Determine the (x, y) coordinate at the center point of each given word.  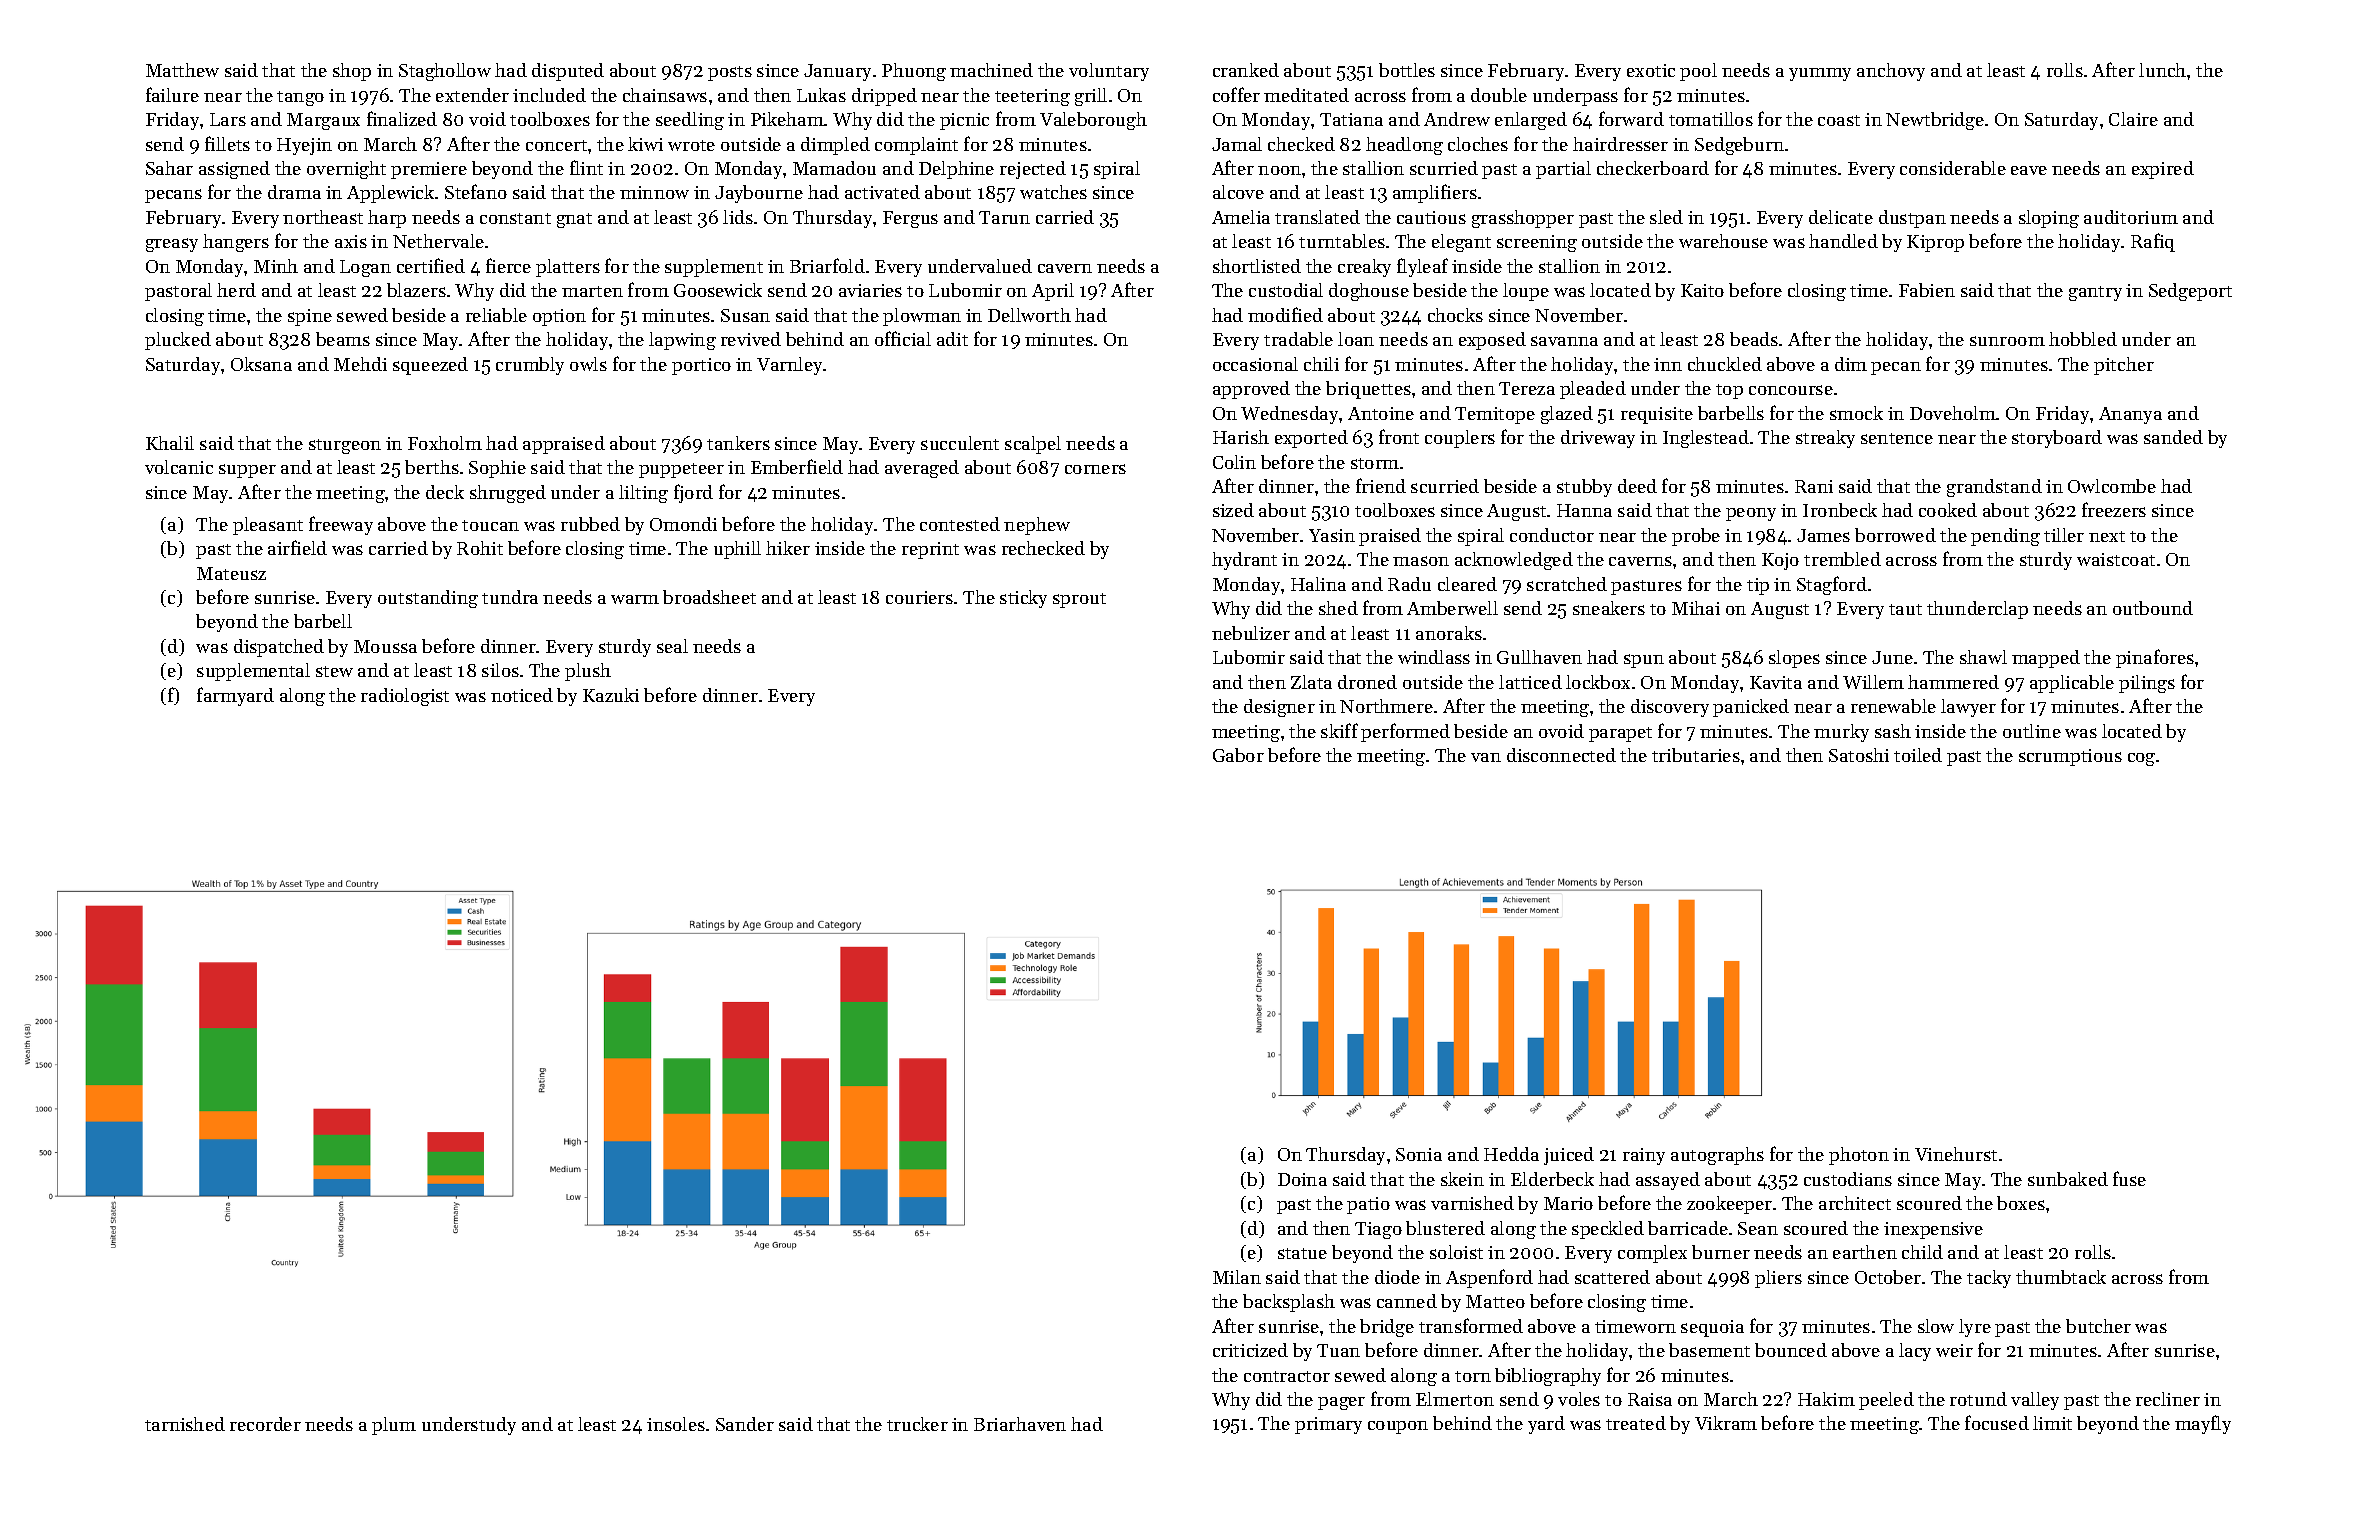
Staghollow (445, 72)
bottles (1407, 70)
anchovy (1891, 72)
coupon (1398, 1427)
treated (1636, 1423)
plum (394, 1426)
